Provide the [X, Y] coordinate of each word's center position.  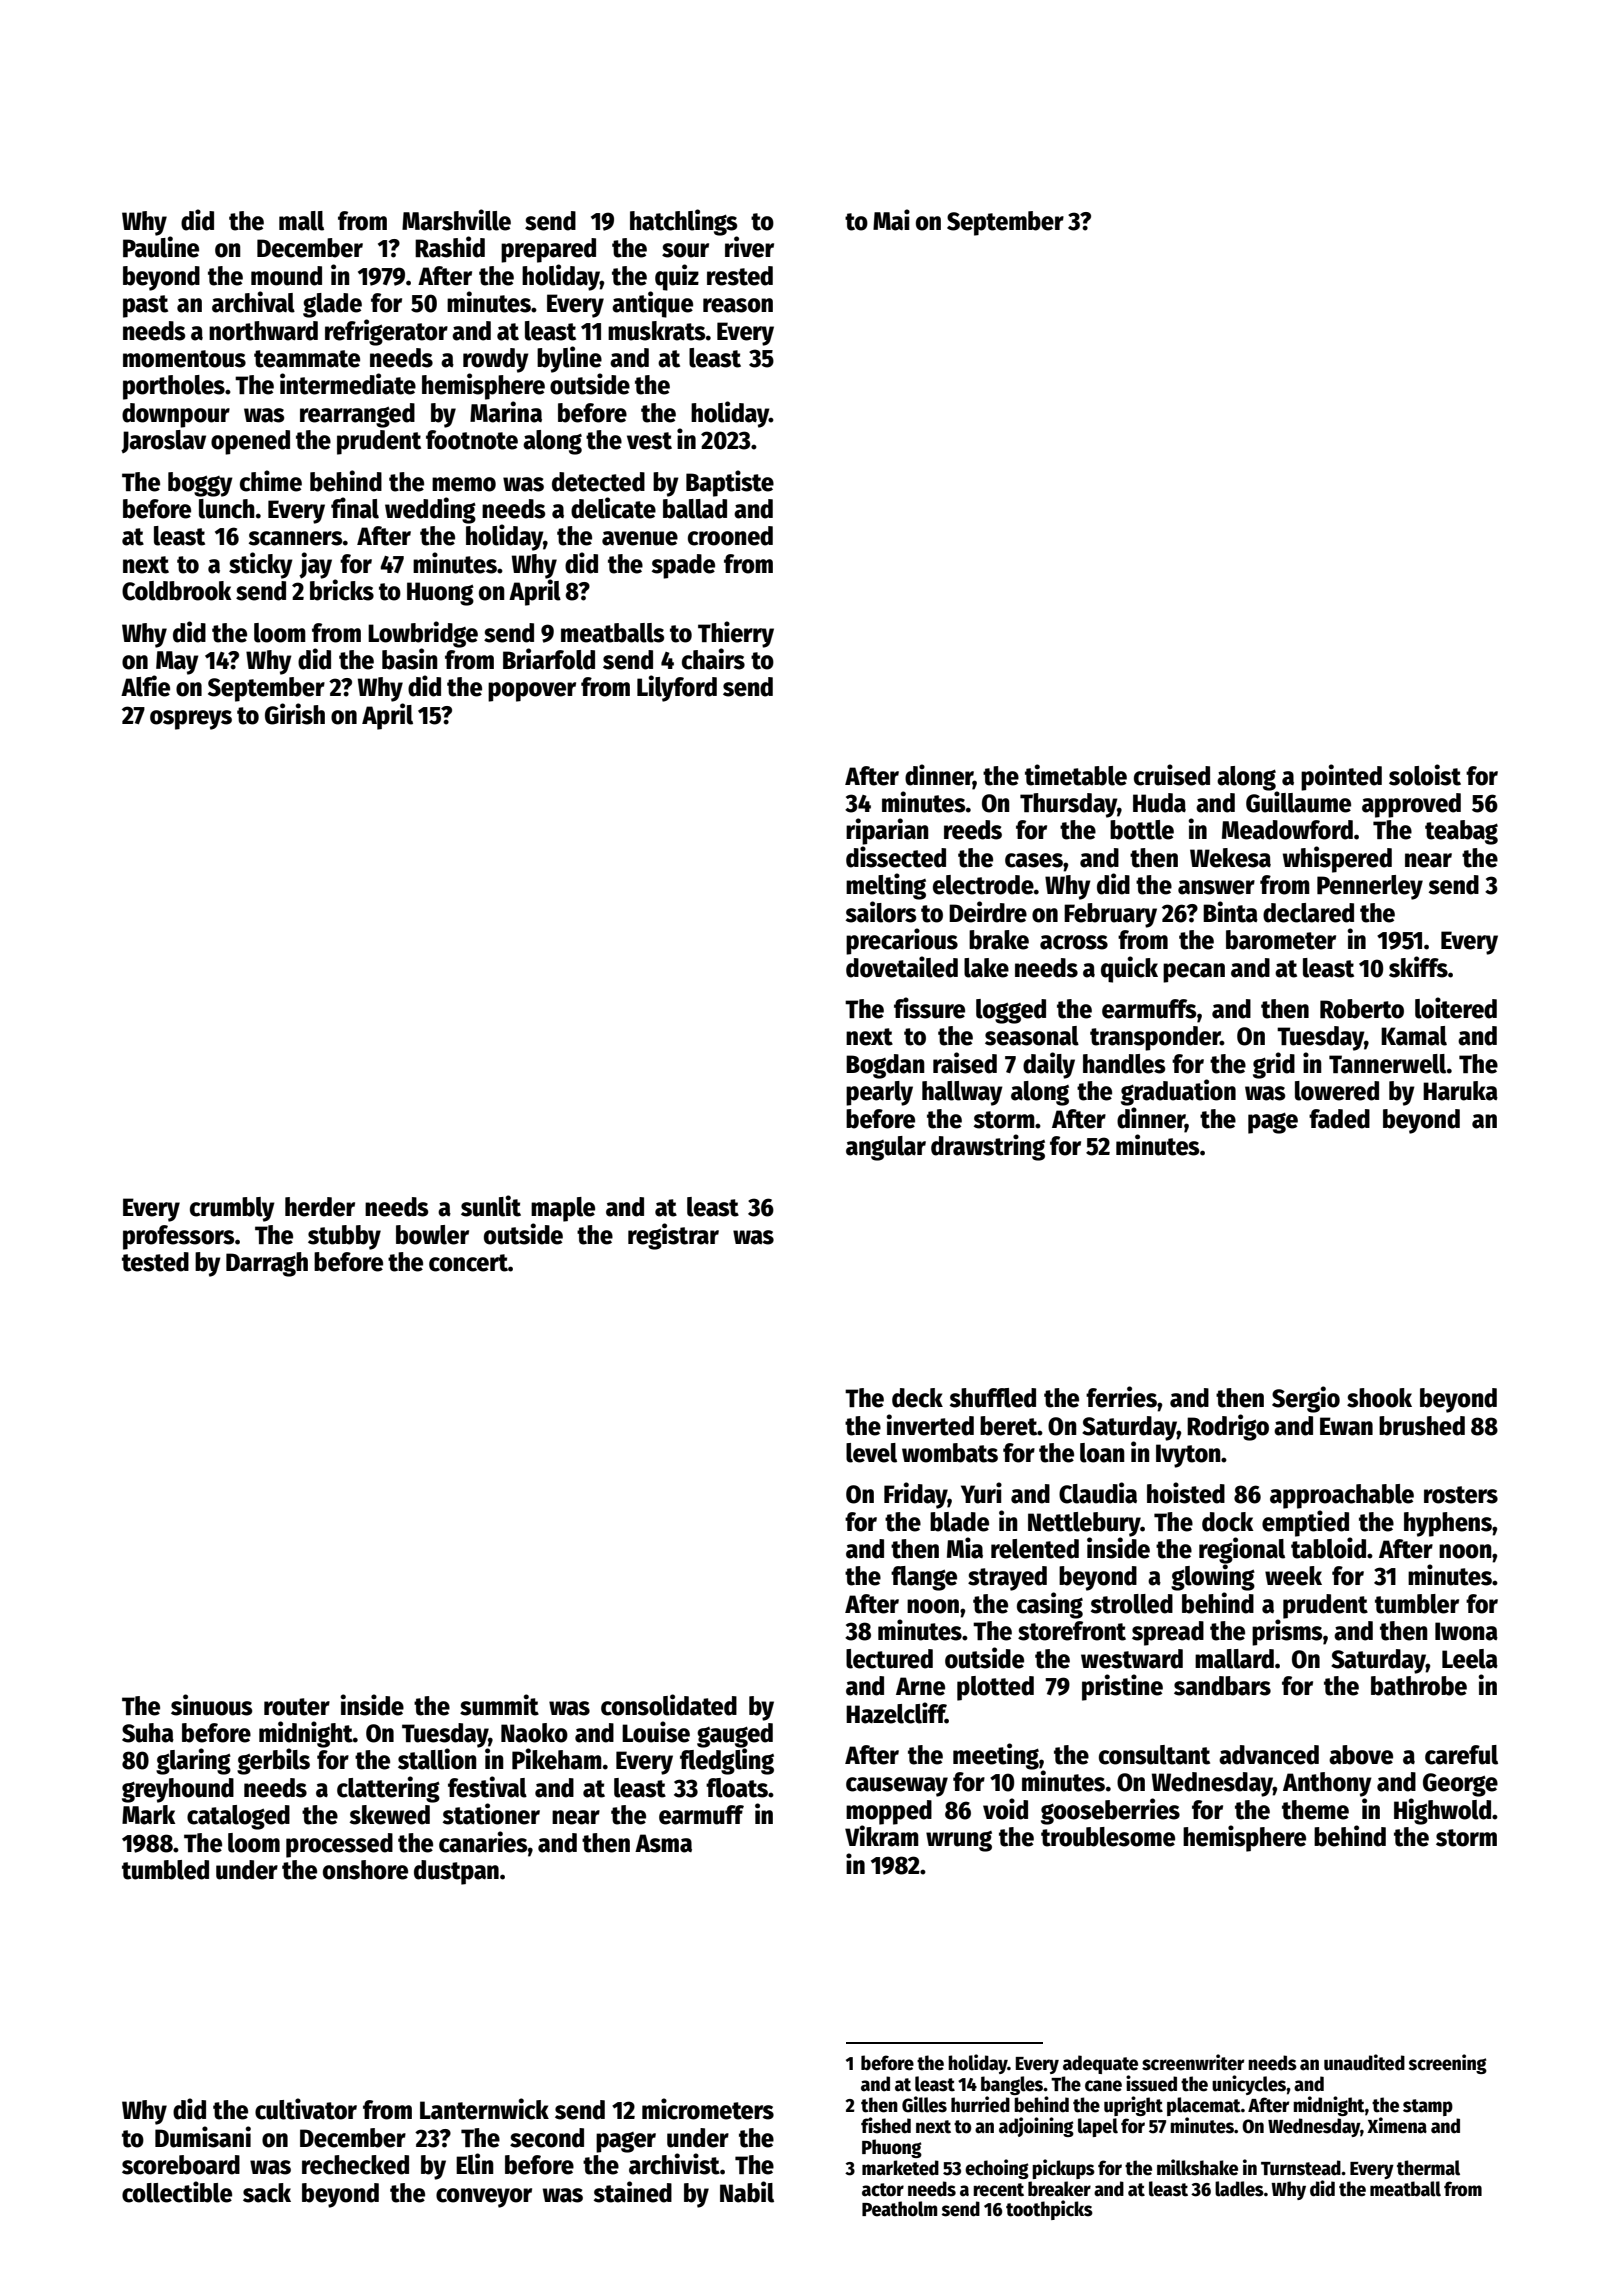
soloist [1425, 775]
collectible [177, 2192]
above [1361, 1755]
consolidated [669, 1705]
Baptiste [730, 483]
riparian [887, 831]
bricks [342, 590]
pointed [1341, 777]
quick [1129, 969]
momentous [184, 359]
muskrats [657, 331]
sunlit [491, 1206]
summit [499, 1705]
